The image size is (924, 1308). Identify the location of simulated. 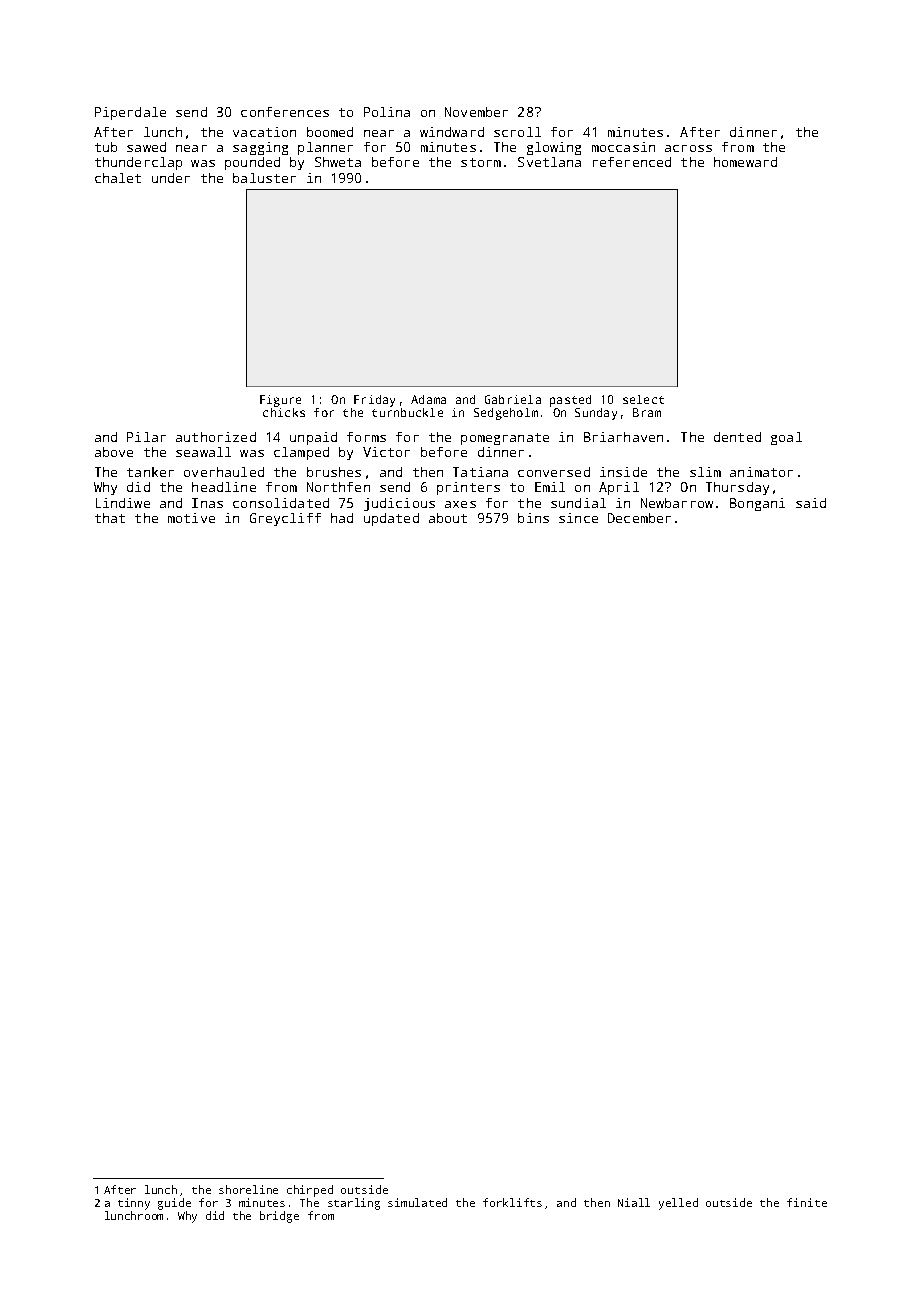
(417, 1202).
